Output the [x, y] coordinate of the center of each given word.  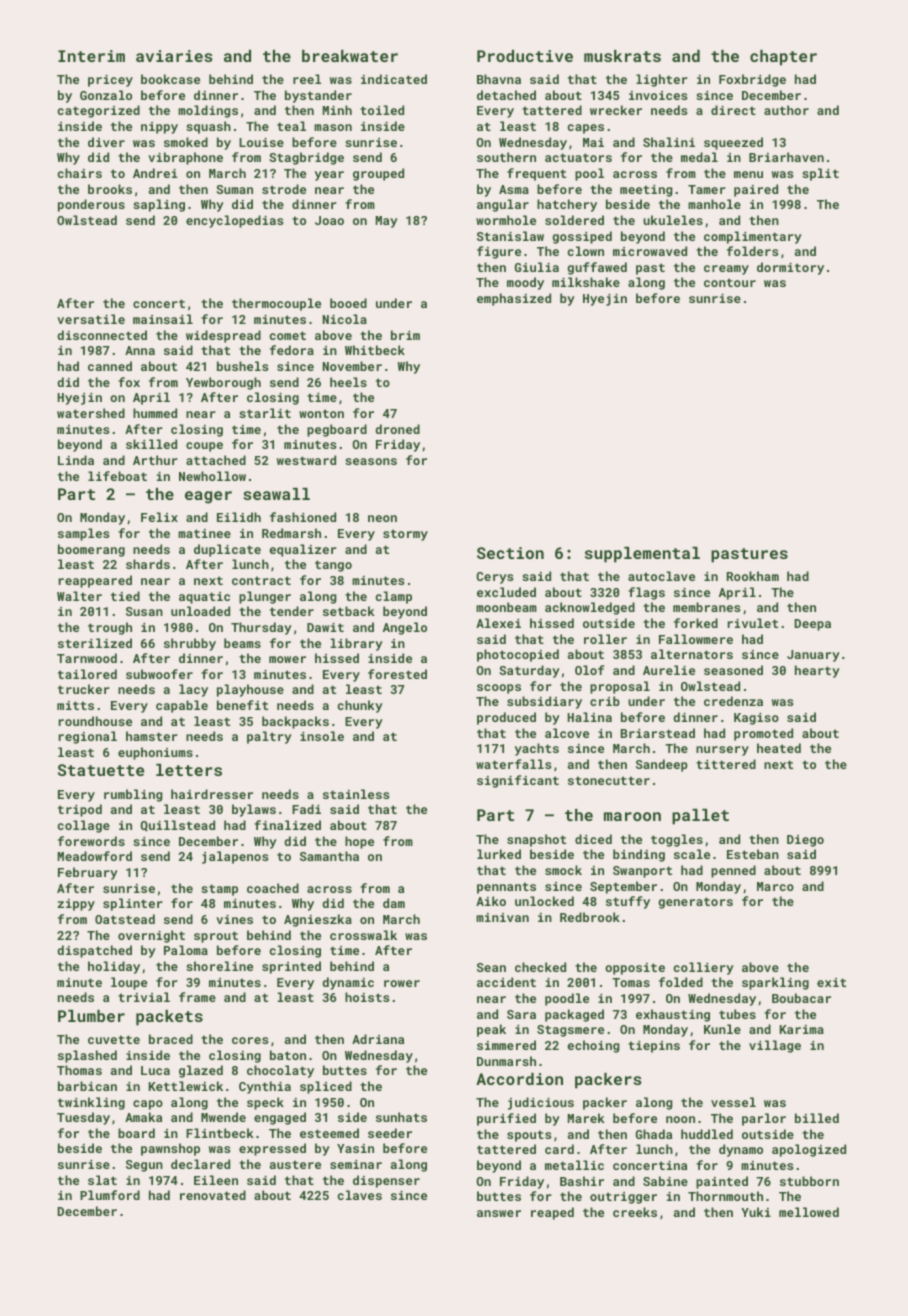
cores [250, 1040]
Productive [525, 56]
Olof [589, 670]
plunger [265, 597]
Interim [91, 56]
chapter [783, 58]
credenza [733, 701]
